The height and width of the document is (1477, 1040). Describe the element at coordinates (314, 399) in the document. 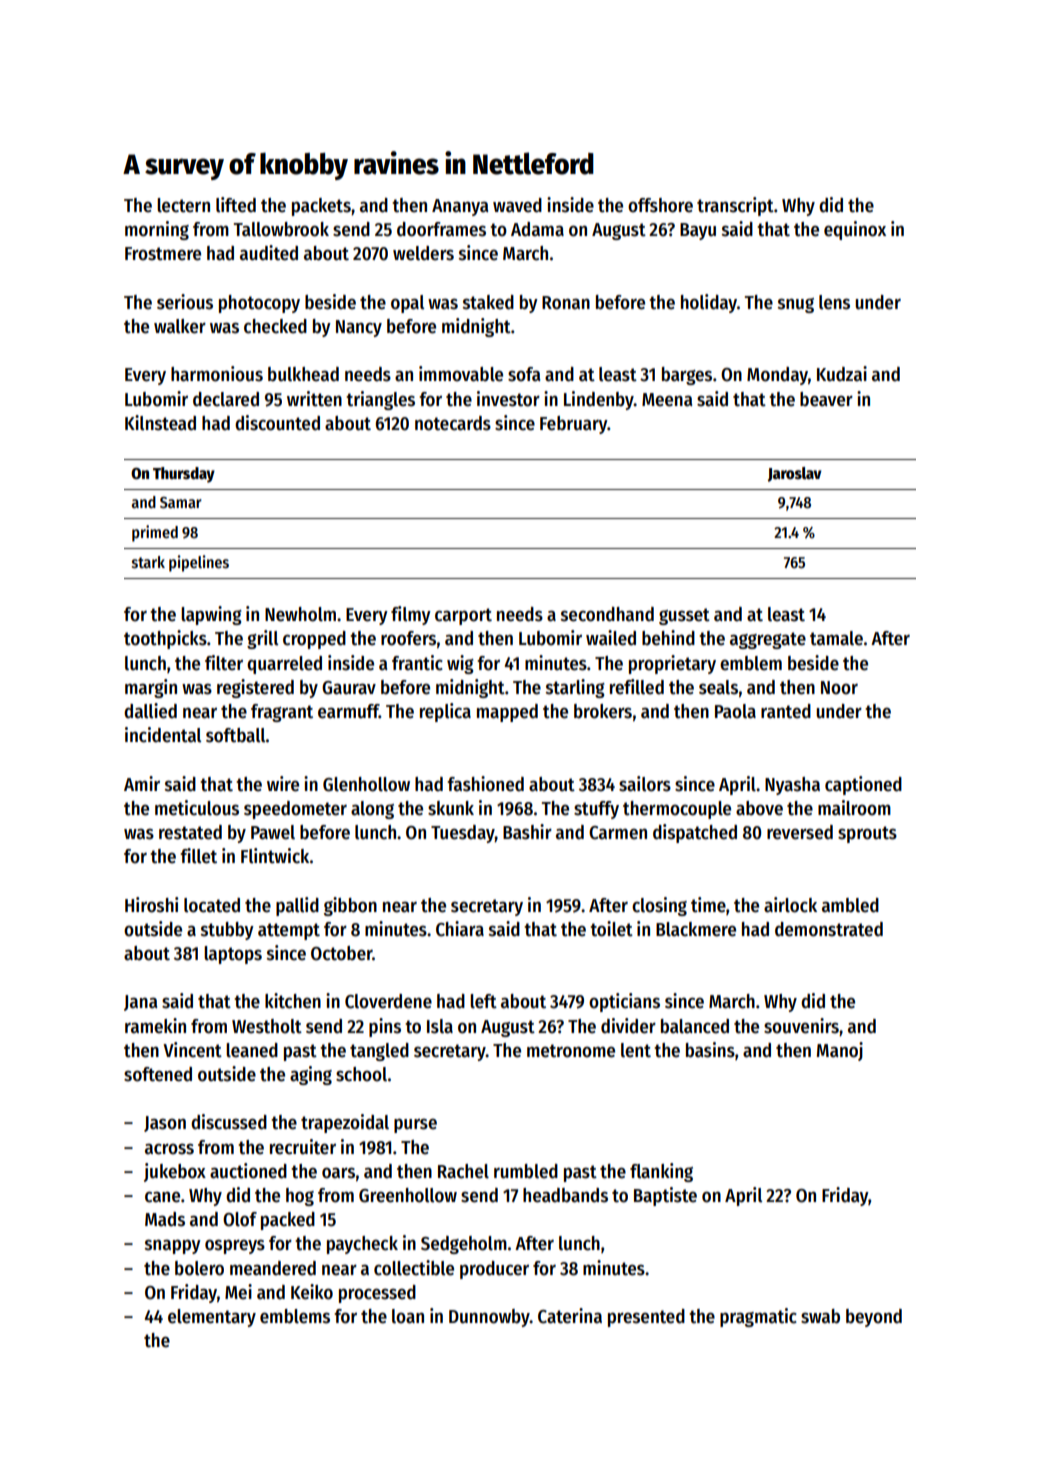

I see `written` at that location.
